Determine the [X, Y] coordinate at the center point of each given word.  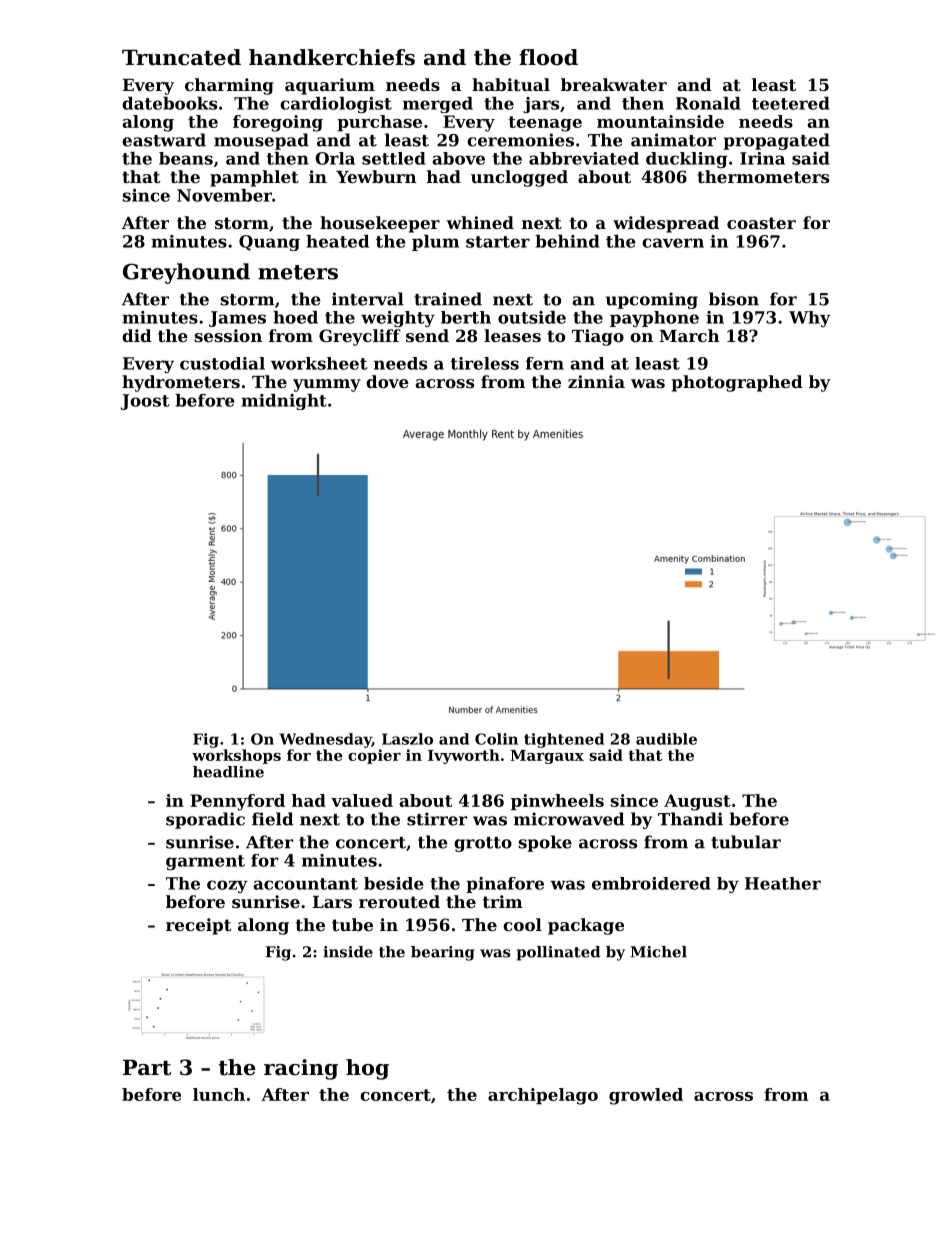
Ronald [708, 103]
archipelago [543, 1096]
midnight [284, 402]
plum [435, 243]
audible [666, 739]
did [137, 335]
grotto [483, 844]
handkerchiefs [332, 57]
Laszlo [407, 739]
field [272, 819]
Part [147, 1067]
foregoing [278, 123]
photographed [737, 383]
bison [734, 299]
